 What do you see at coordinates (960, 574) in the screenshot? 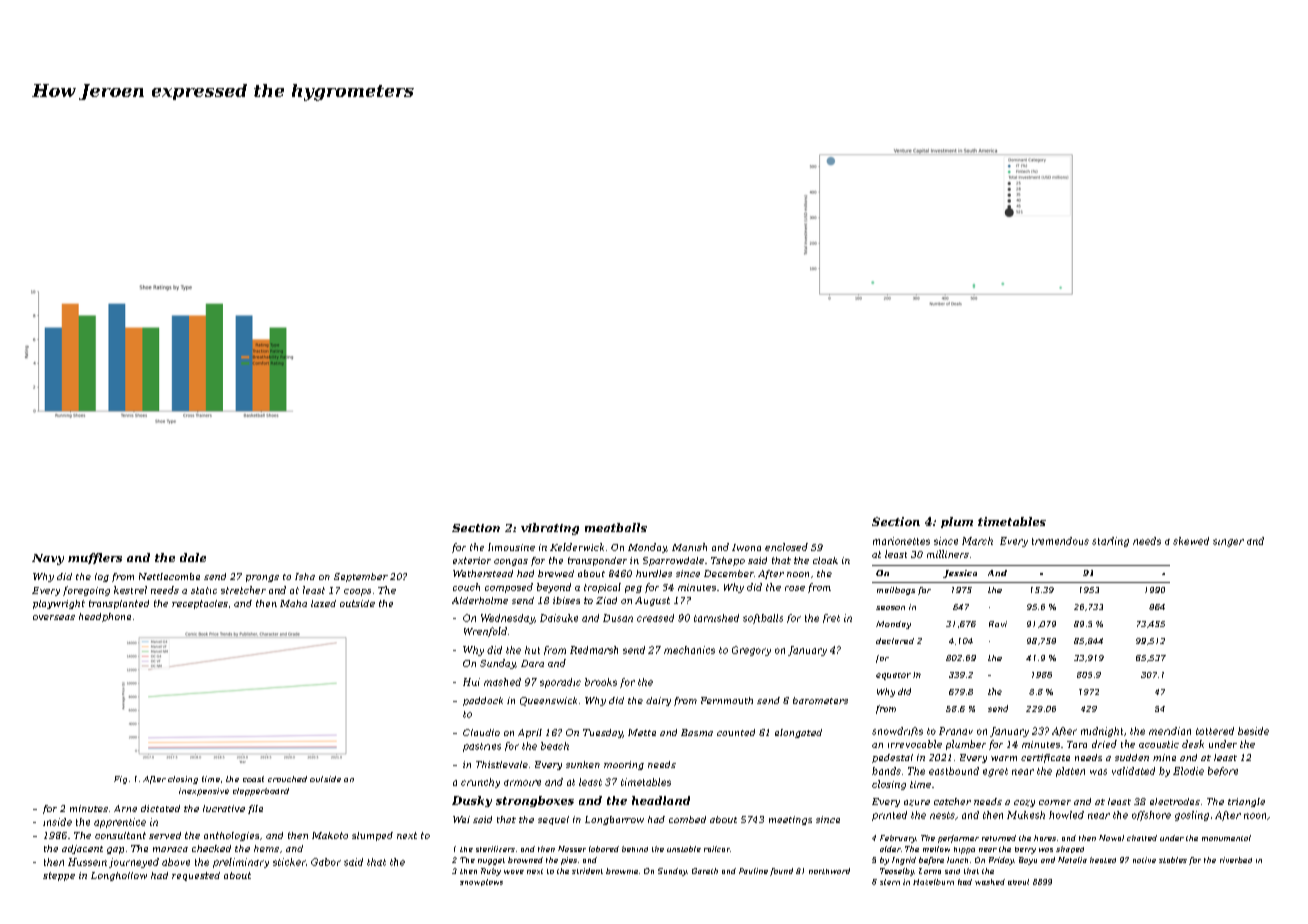
I see `Jessica` at bounding box center [960, 574].
